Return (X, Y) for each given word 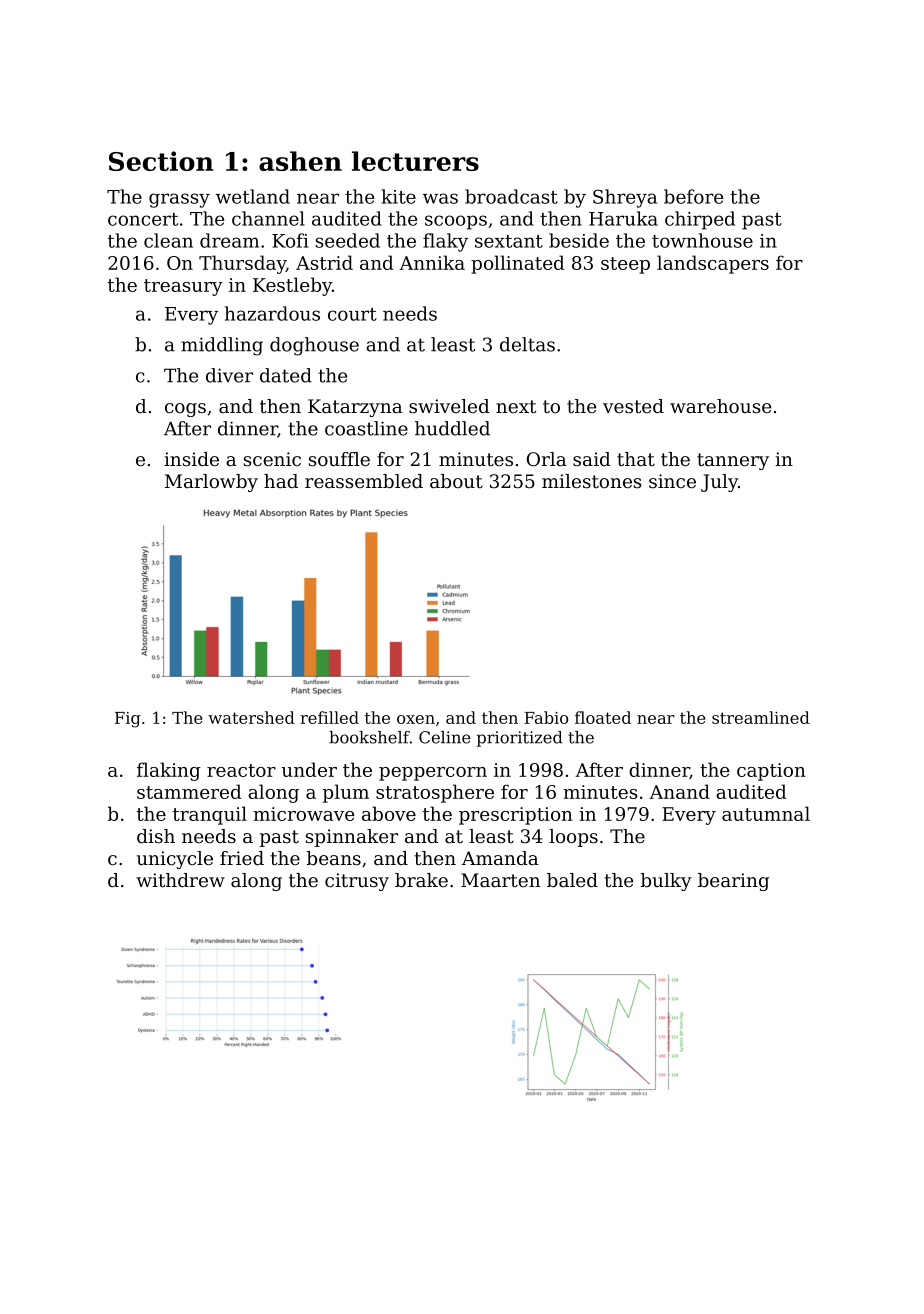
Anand (679, 791)
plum (346, 793)
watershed (251, 717)
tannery (733, 461)
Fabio (546, 717)
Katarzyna (355, 408)
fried (242, 858)
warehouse (720, 406)
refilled (329, 717)
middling (222, 346)
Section (161, 161)
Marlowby (211, 483)
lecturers (415, 161)
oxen (416, 719)
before (693, 196)
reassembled (364, 481)
